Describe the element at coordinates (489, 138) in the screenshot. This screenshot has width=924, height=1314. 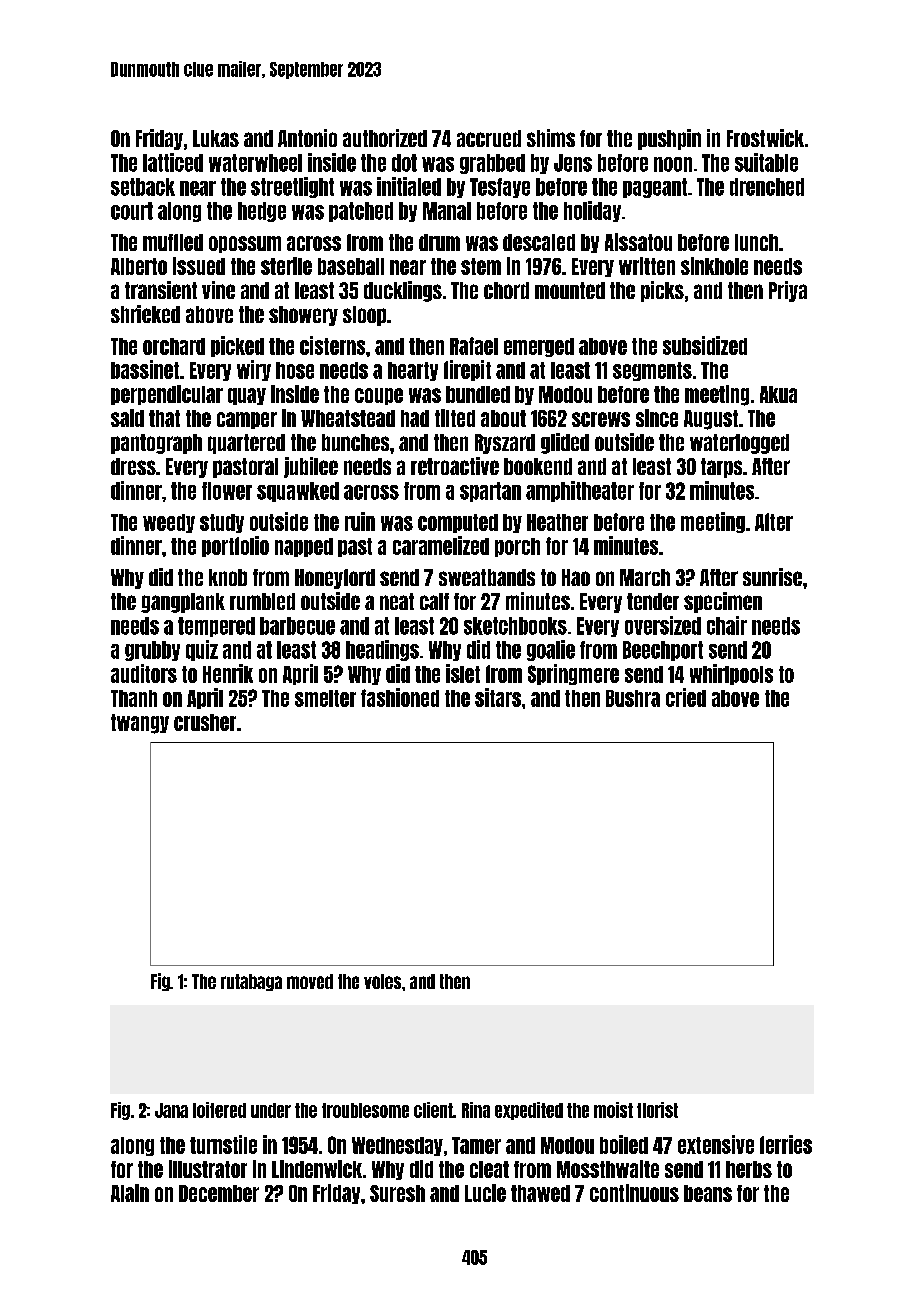
I see `accrued` at that location.
